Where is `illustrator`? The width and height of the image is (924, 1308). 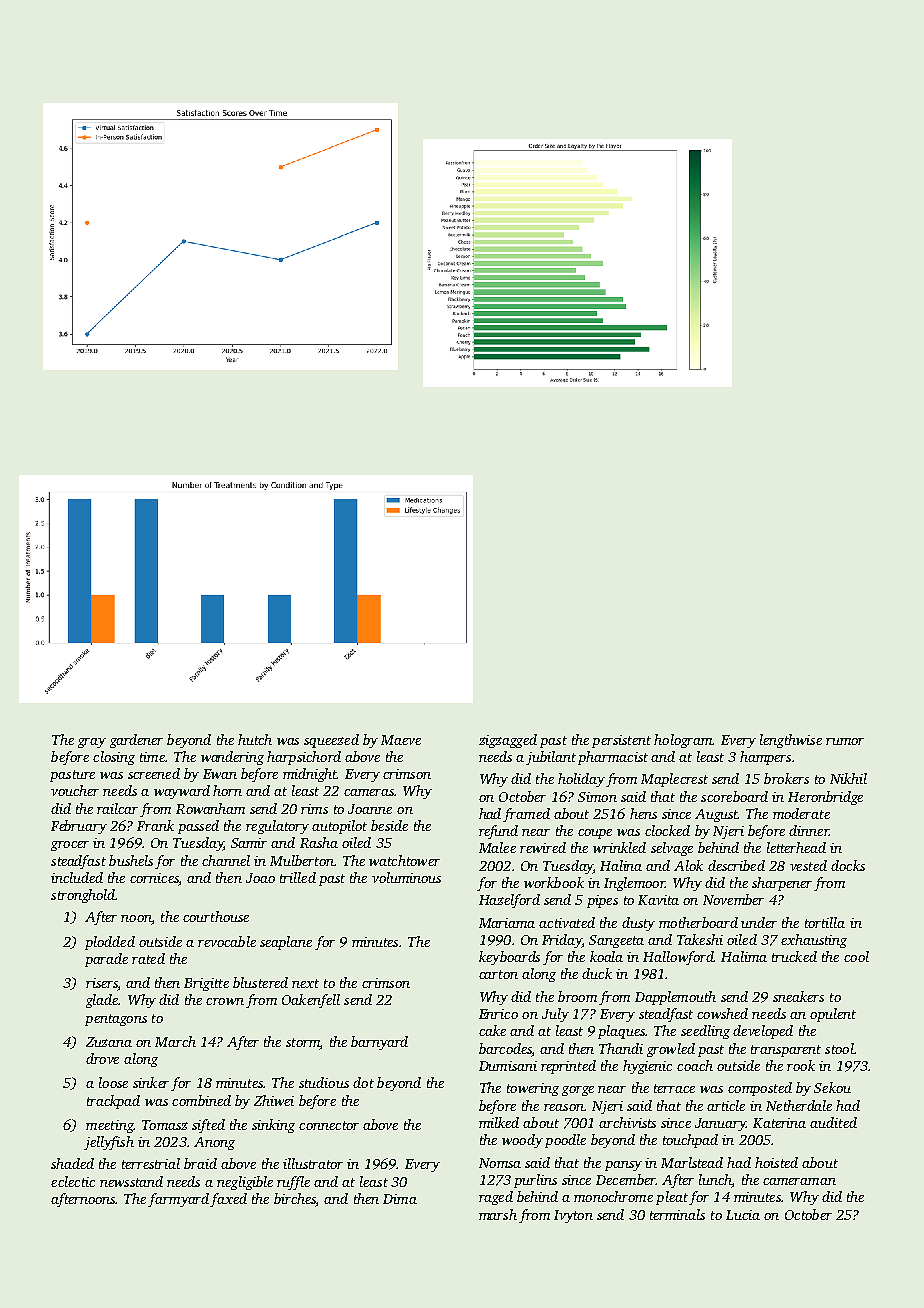 illustrator is located at coordinates (313, 1163).
